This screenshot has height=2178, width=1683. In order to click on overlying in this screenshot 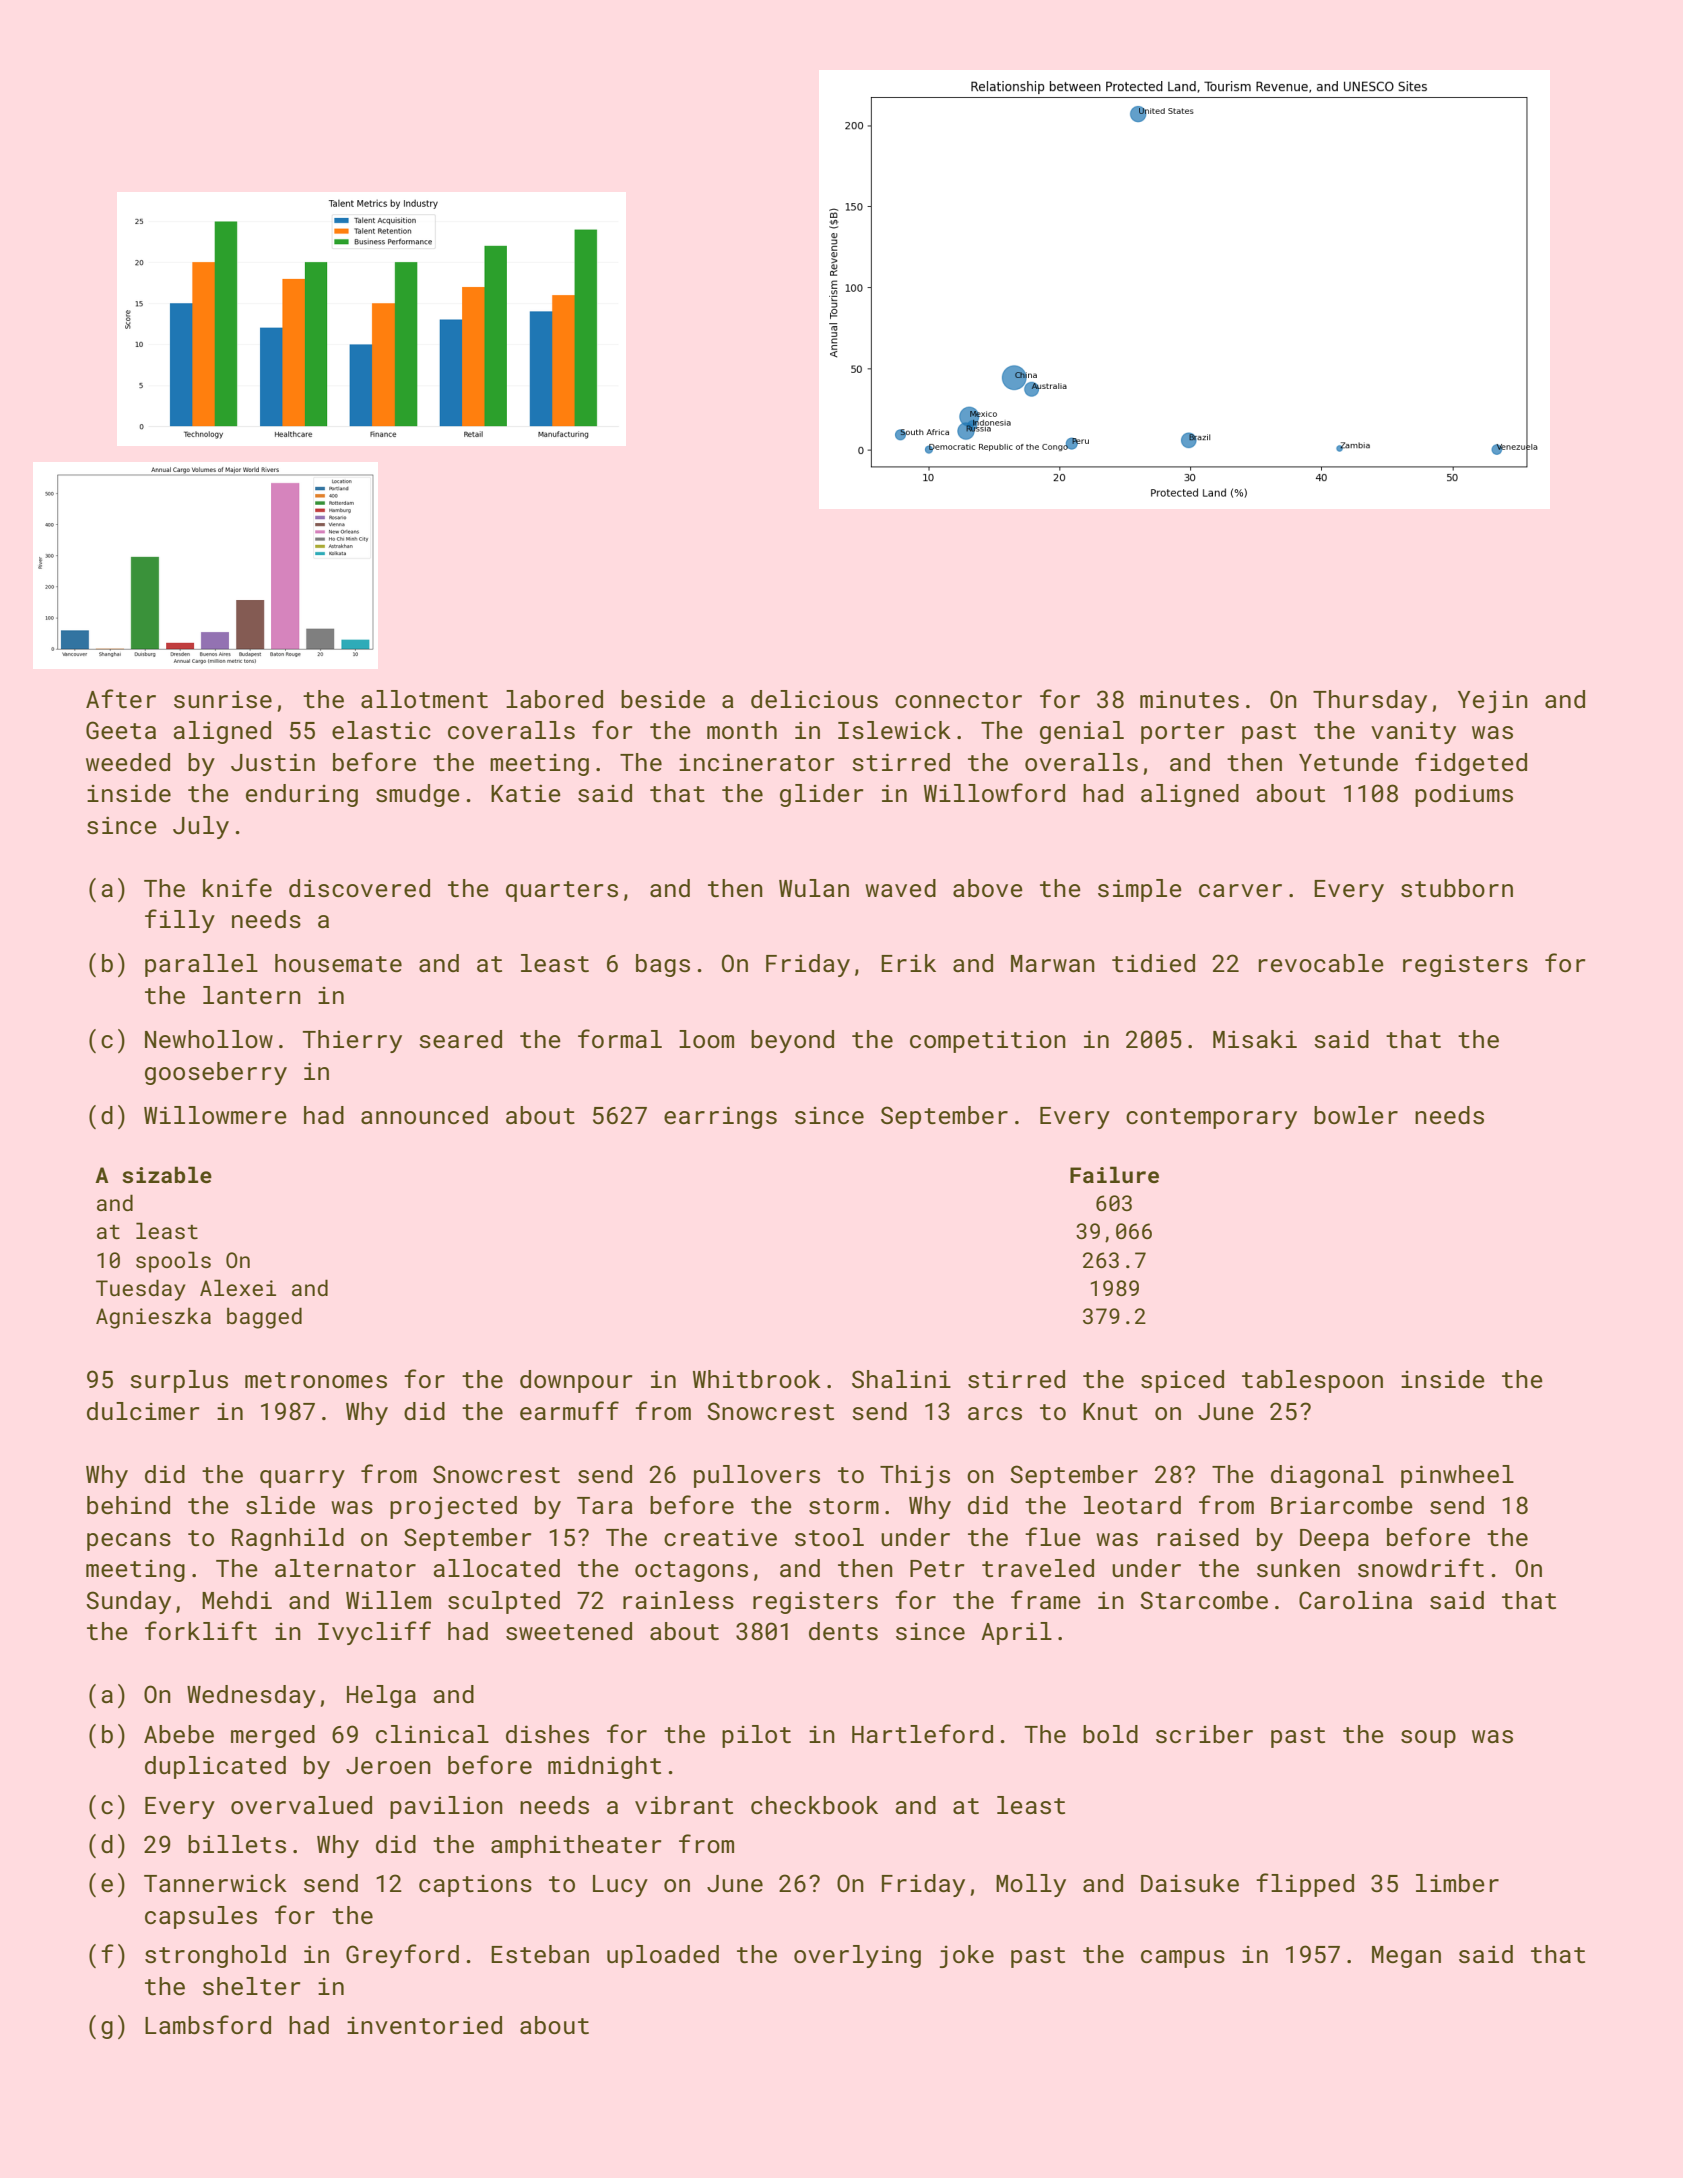, I will do `click(857, 1956)`.
